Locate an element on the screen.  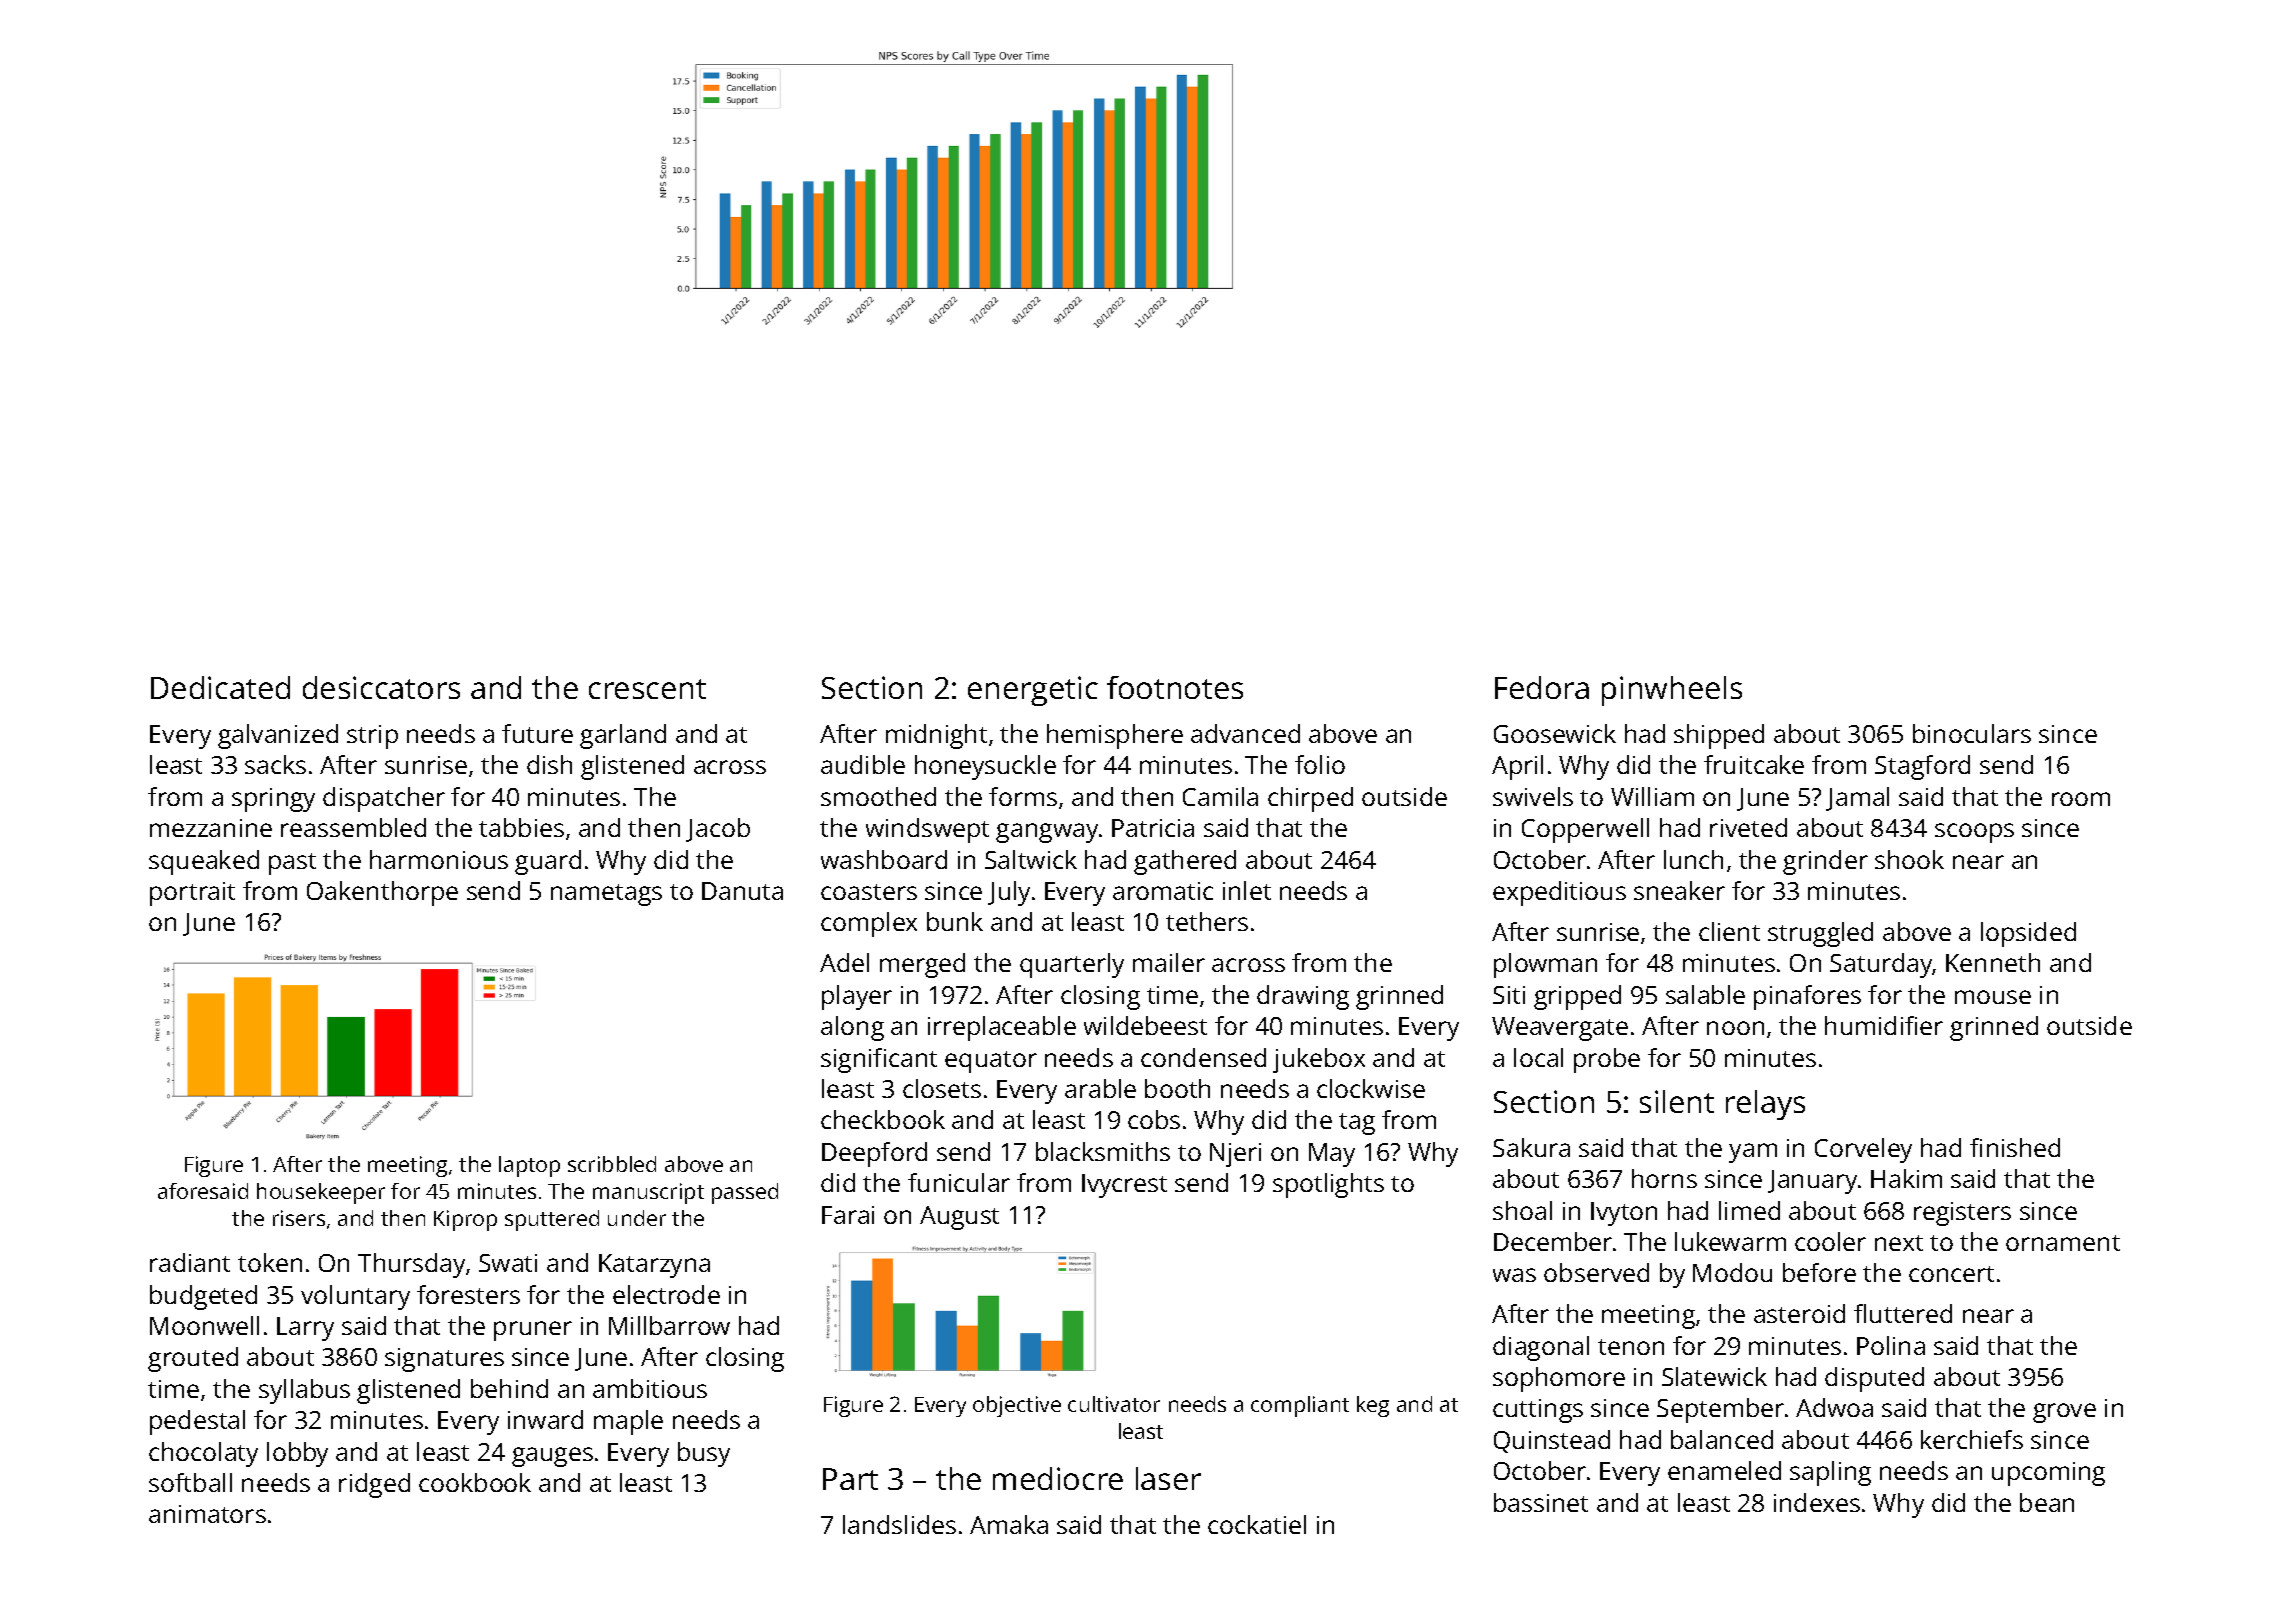
risers is located at coordinates (299, 1218).
